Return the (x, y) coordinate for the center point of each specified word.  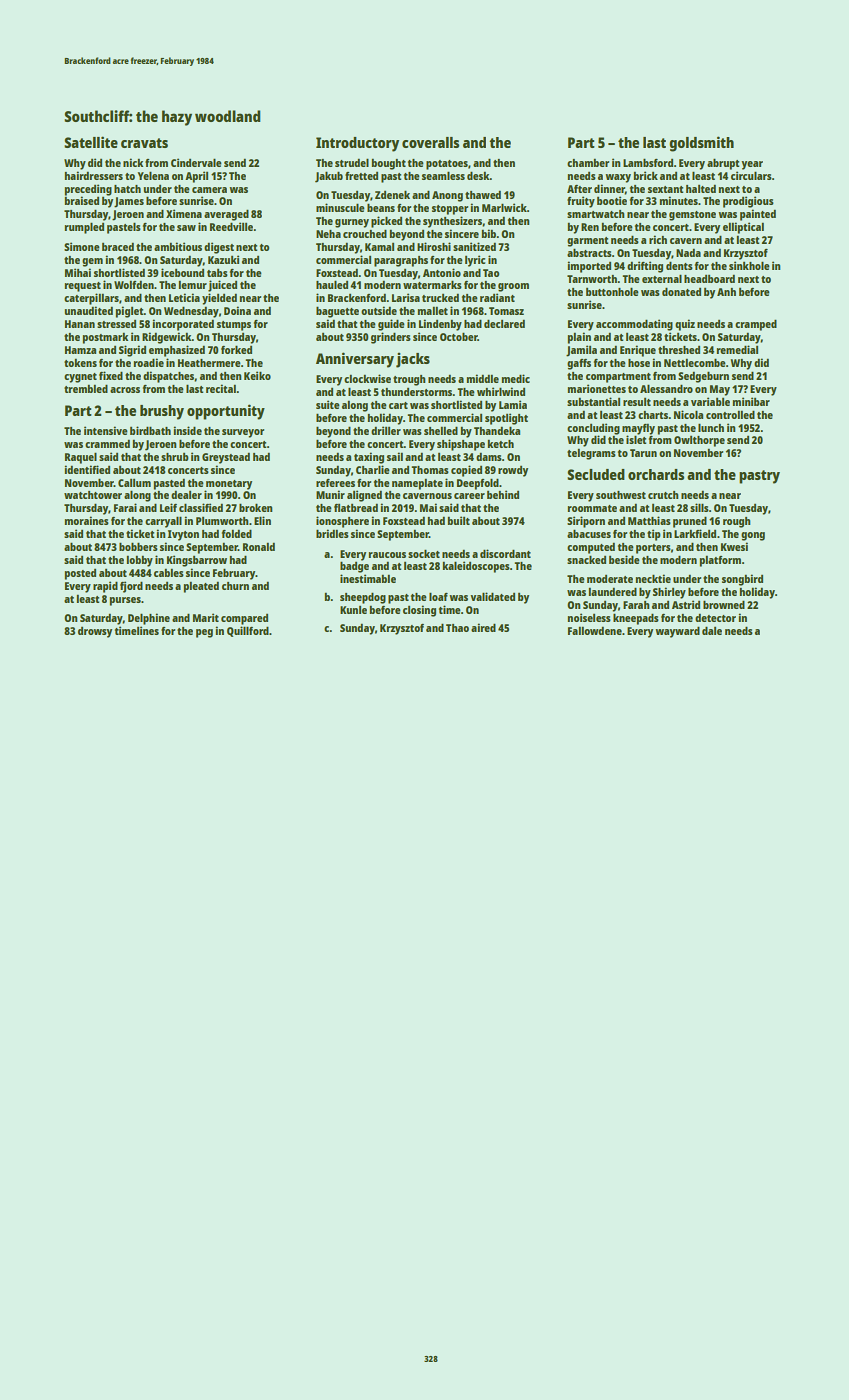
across (125, 390)
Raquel (81, 458)
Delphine (149, 619)
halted (701, 188)
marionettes (597, 388)
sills (699, 507)
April (196, 177)
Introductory (357, 144)
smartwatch (596, 214)
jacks (413, 360)
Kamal (379, 247)
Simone (82, 246)
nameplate (417, 484)
